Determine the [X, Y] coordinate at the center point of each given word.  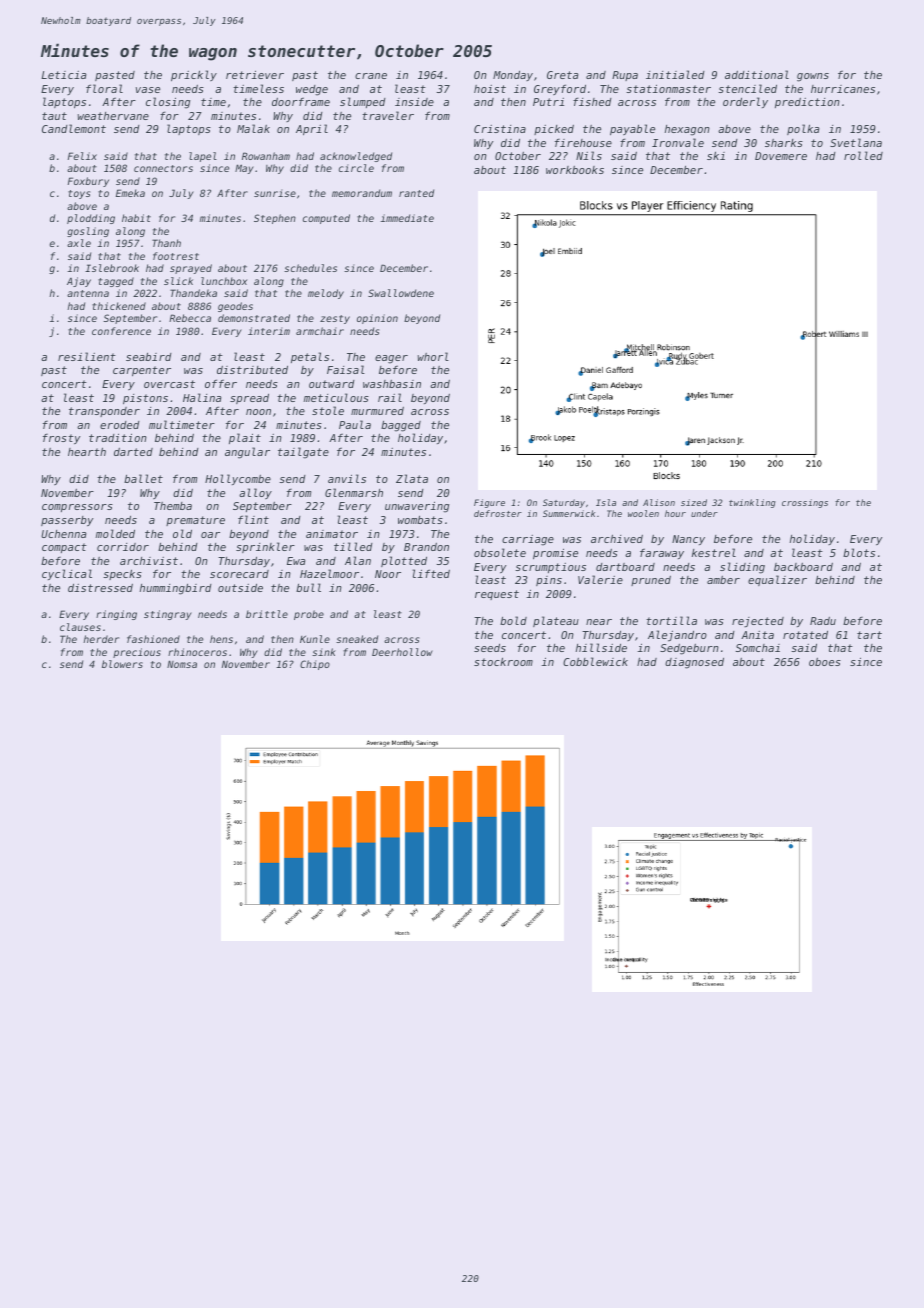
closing [168, 103]
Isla [606, 502]
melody [326, 294]
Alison [659, 502]
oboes [825, 662]
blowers [122, 664]
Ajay [79, 282]
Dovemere [781, 156]
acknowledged [356, 157]
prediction [807, 103]
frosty [61, 439]
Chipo [315, 665]
